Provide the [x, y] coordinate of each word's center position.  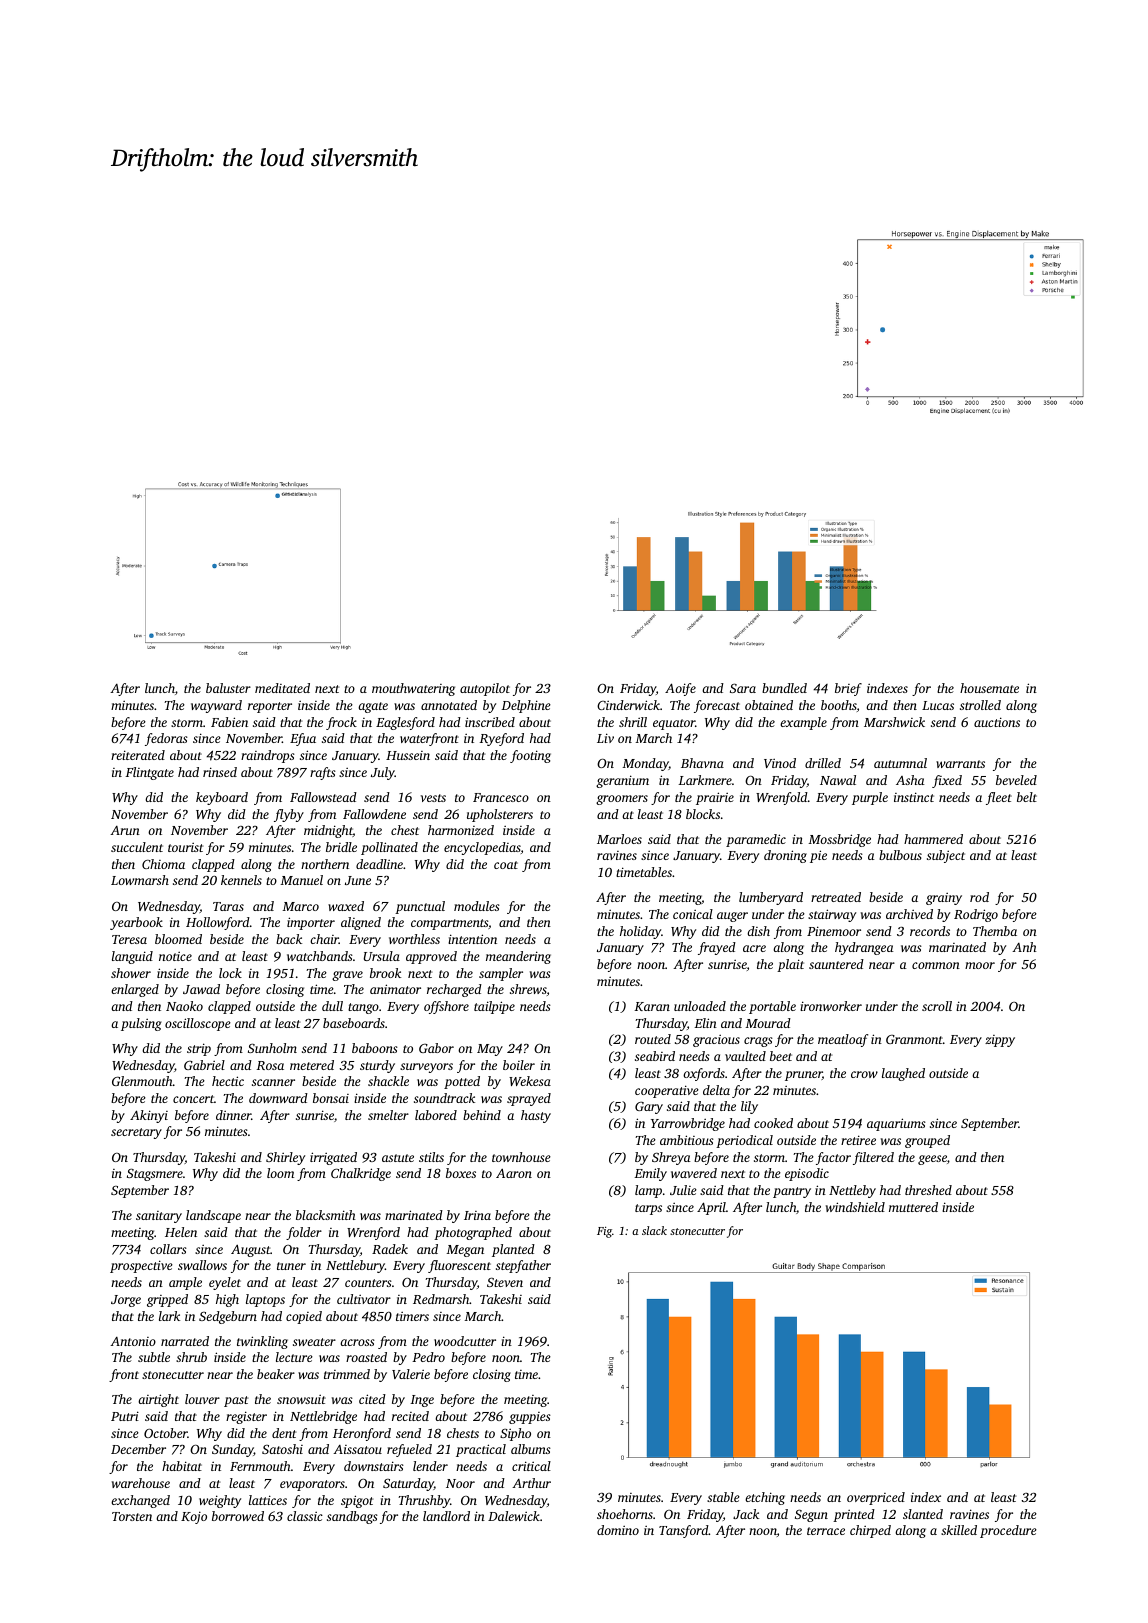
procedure [1008, 1531]
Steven [505, 1282]
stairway [832, 915]
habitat [182, 1466]
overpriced [876, 1498]
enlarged [135, 990]
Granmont [914, 1039]
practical [481, 1450]
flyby [289, 815]
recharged [454, 990]
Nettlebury [355, 1266]
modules [477, 906]
